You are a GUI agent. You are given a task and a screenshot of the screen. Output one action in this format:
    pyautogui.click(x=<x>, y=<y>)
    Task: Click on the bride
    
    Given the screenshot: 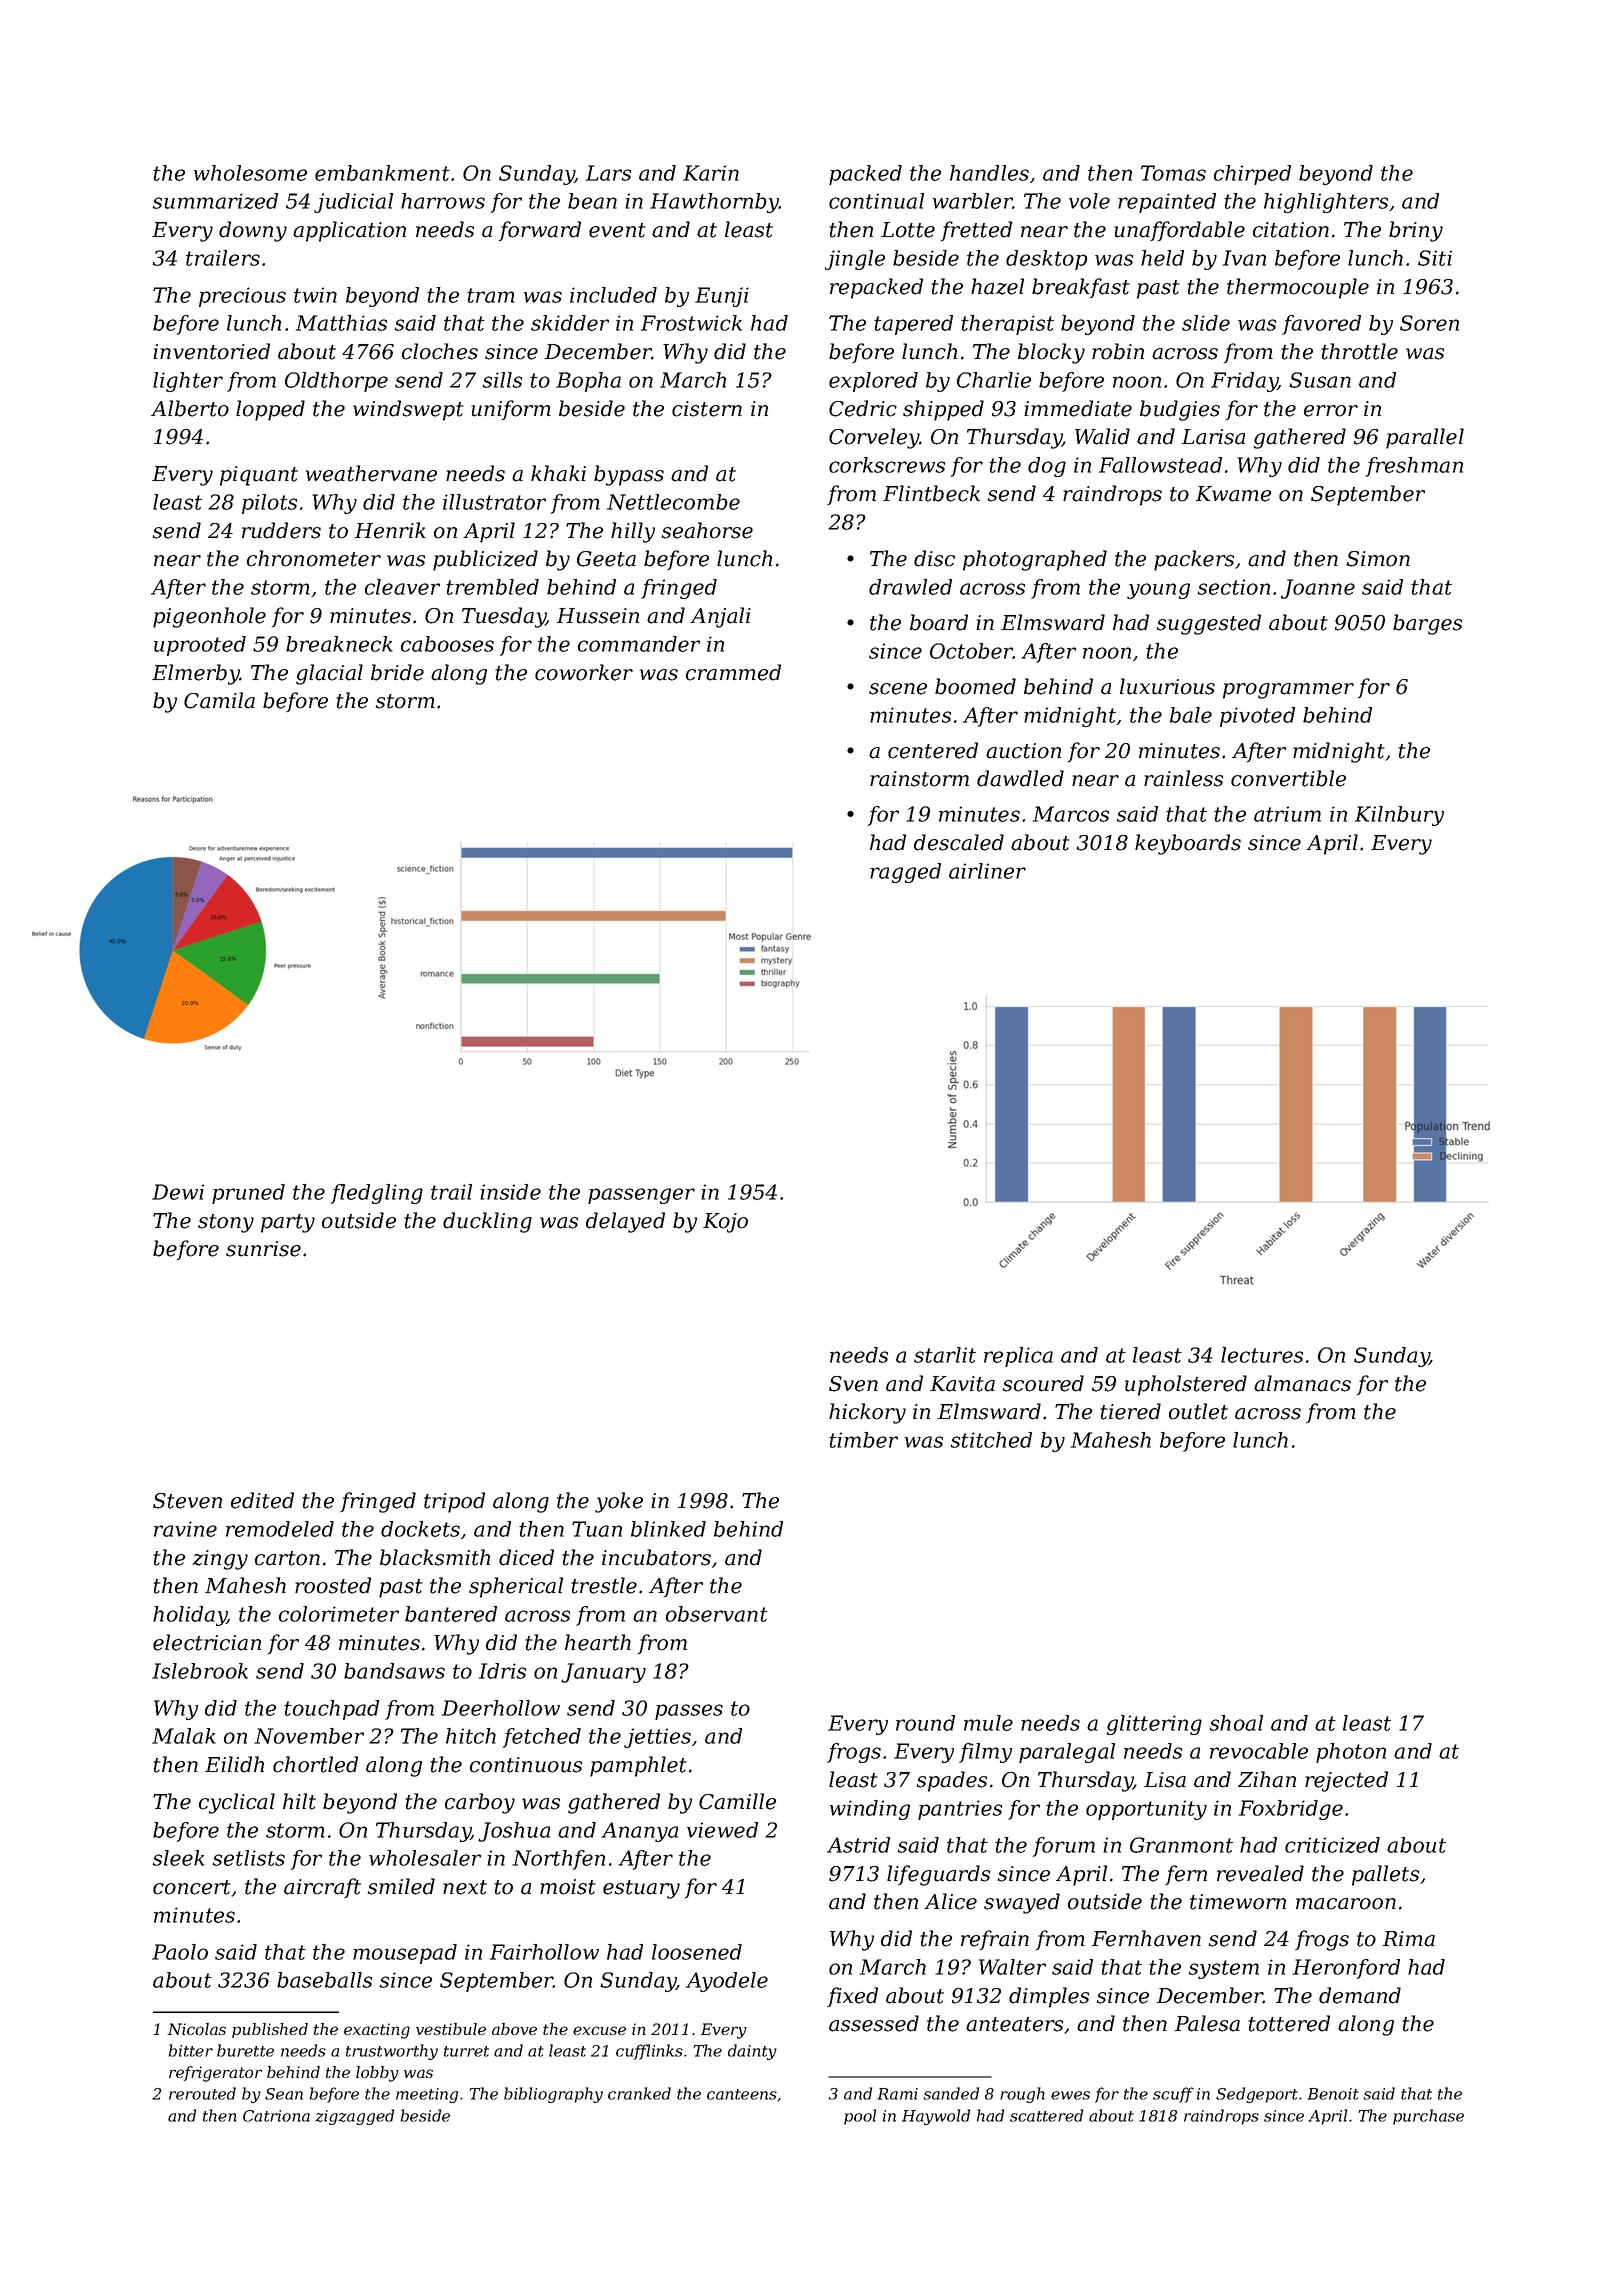 What is the action you would take?
    pyautogui.click(x=397, y=672)
